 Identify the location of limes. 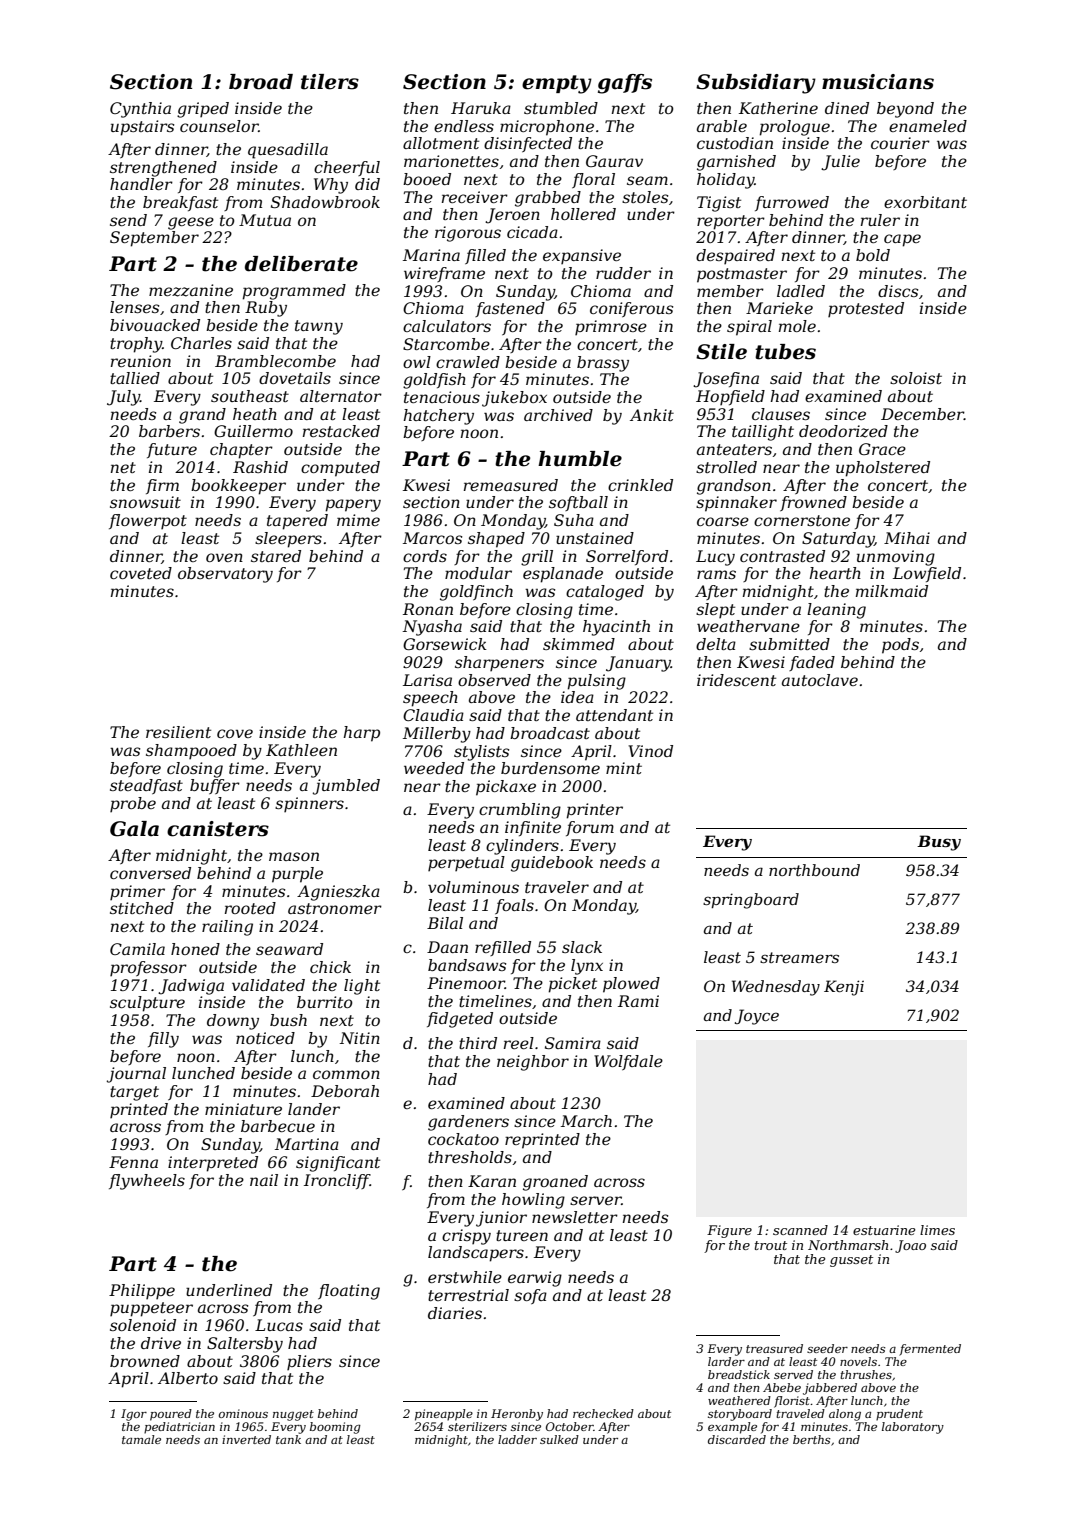
(937, 1230).
